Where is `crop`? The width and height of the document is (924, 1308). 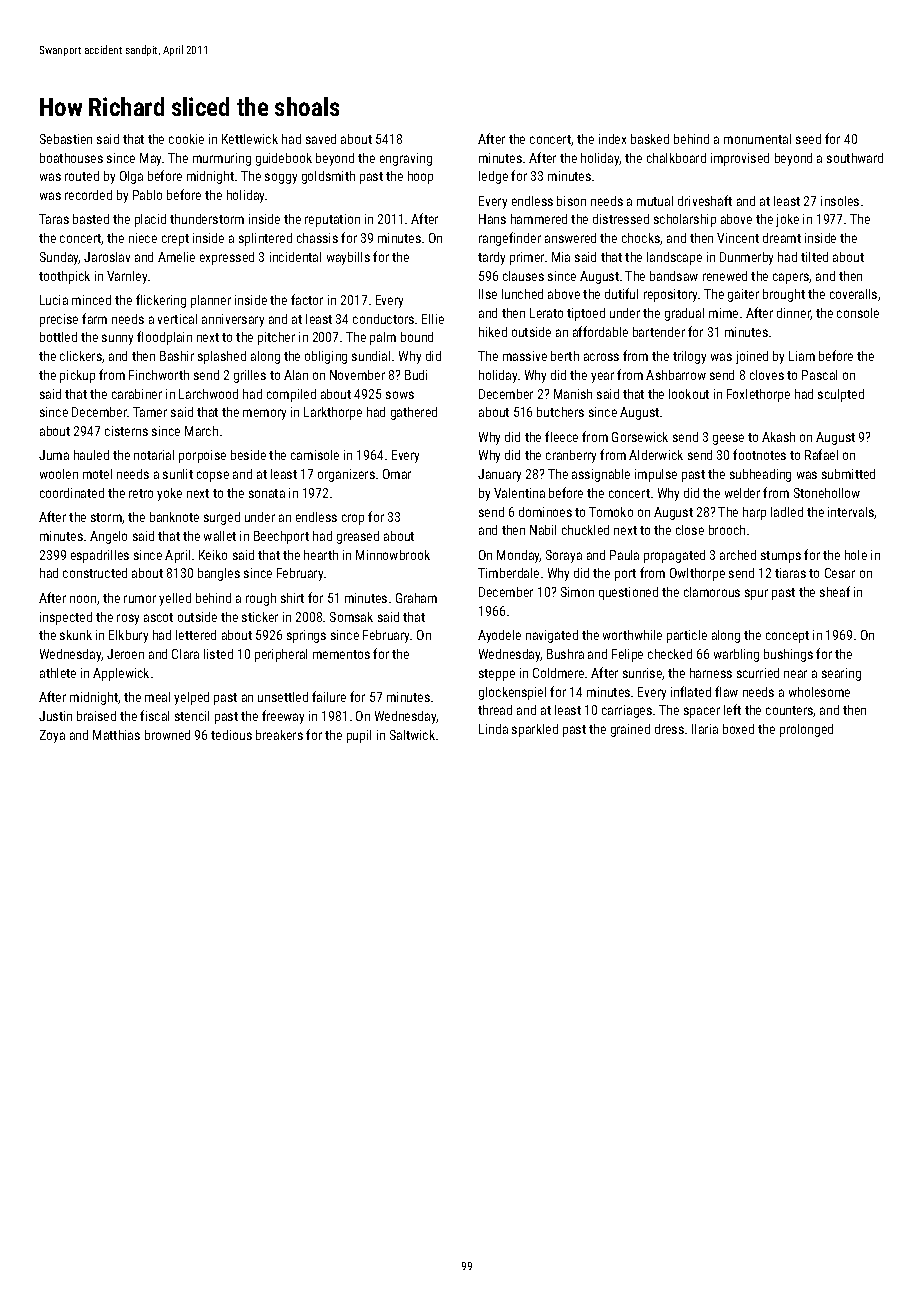
crop is located at coordinates (353, 519).
